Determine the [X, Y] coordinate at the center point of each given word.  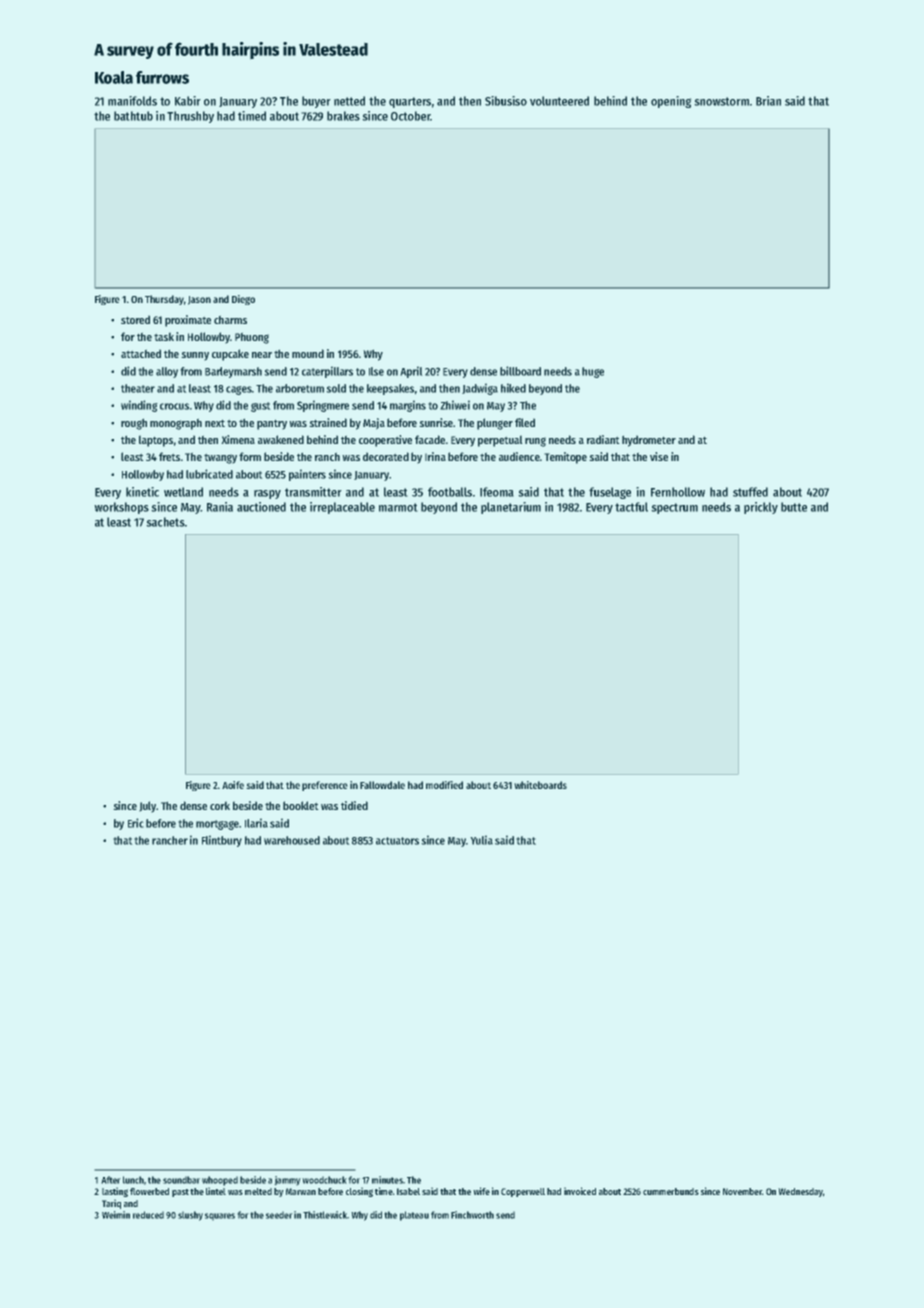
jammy [287, 1181]
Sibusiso [506, 101]
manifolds [132, 101]
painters [307, 475]
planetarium [511, 508]
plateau [414, 1216]
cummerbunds [671, 1191]
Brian [768, 101]
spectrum [674, 508]
